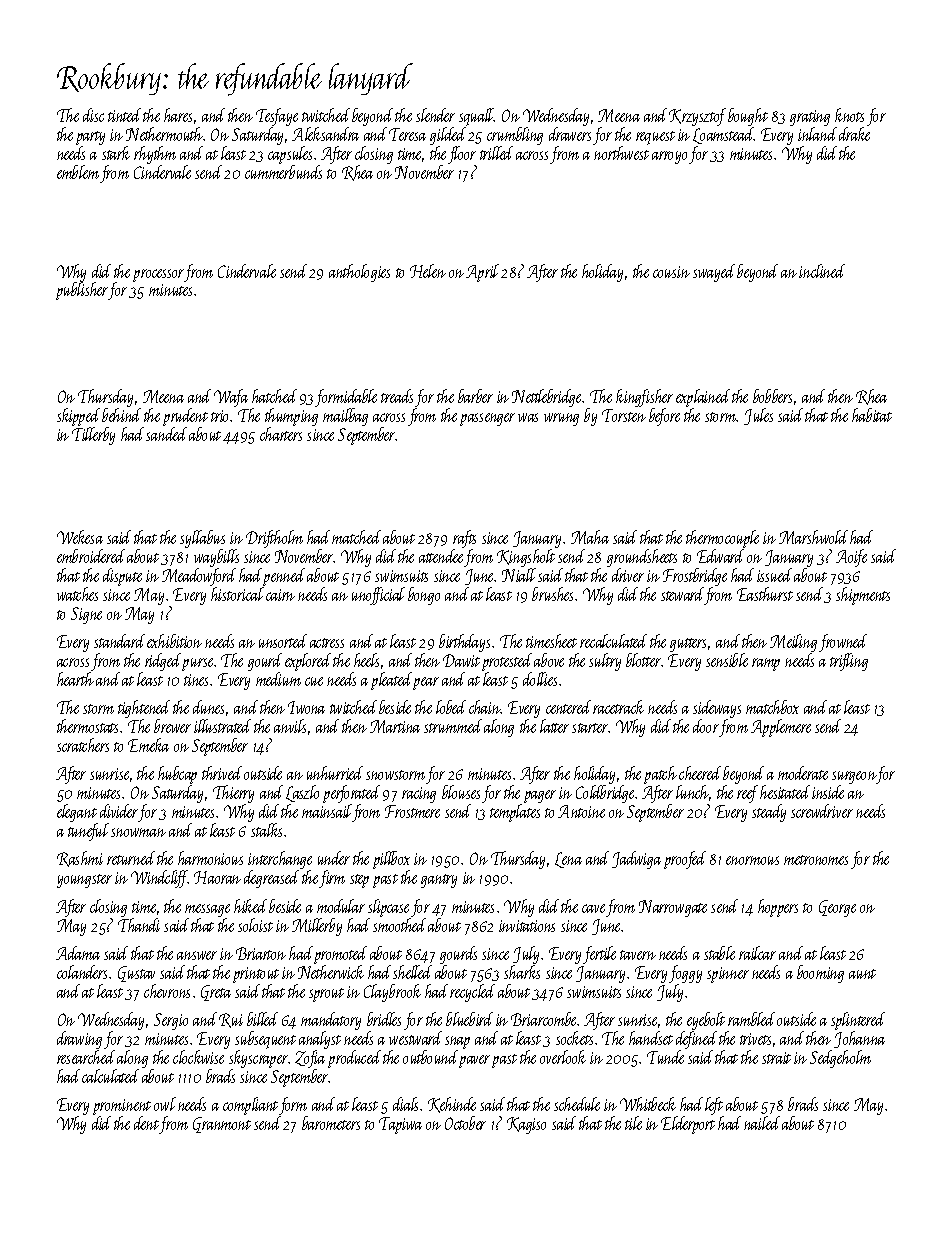 The width and height of the screenshot is (952, 1233). What do you see at coordinates (325, 134) in the screenshot?
I see `Aleksandra` at bounding box center [325, 134].
